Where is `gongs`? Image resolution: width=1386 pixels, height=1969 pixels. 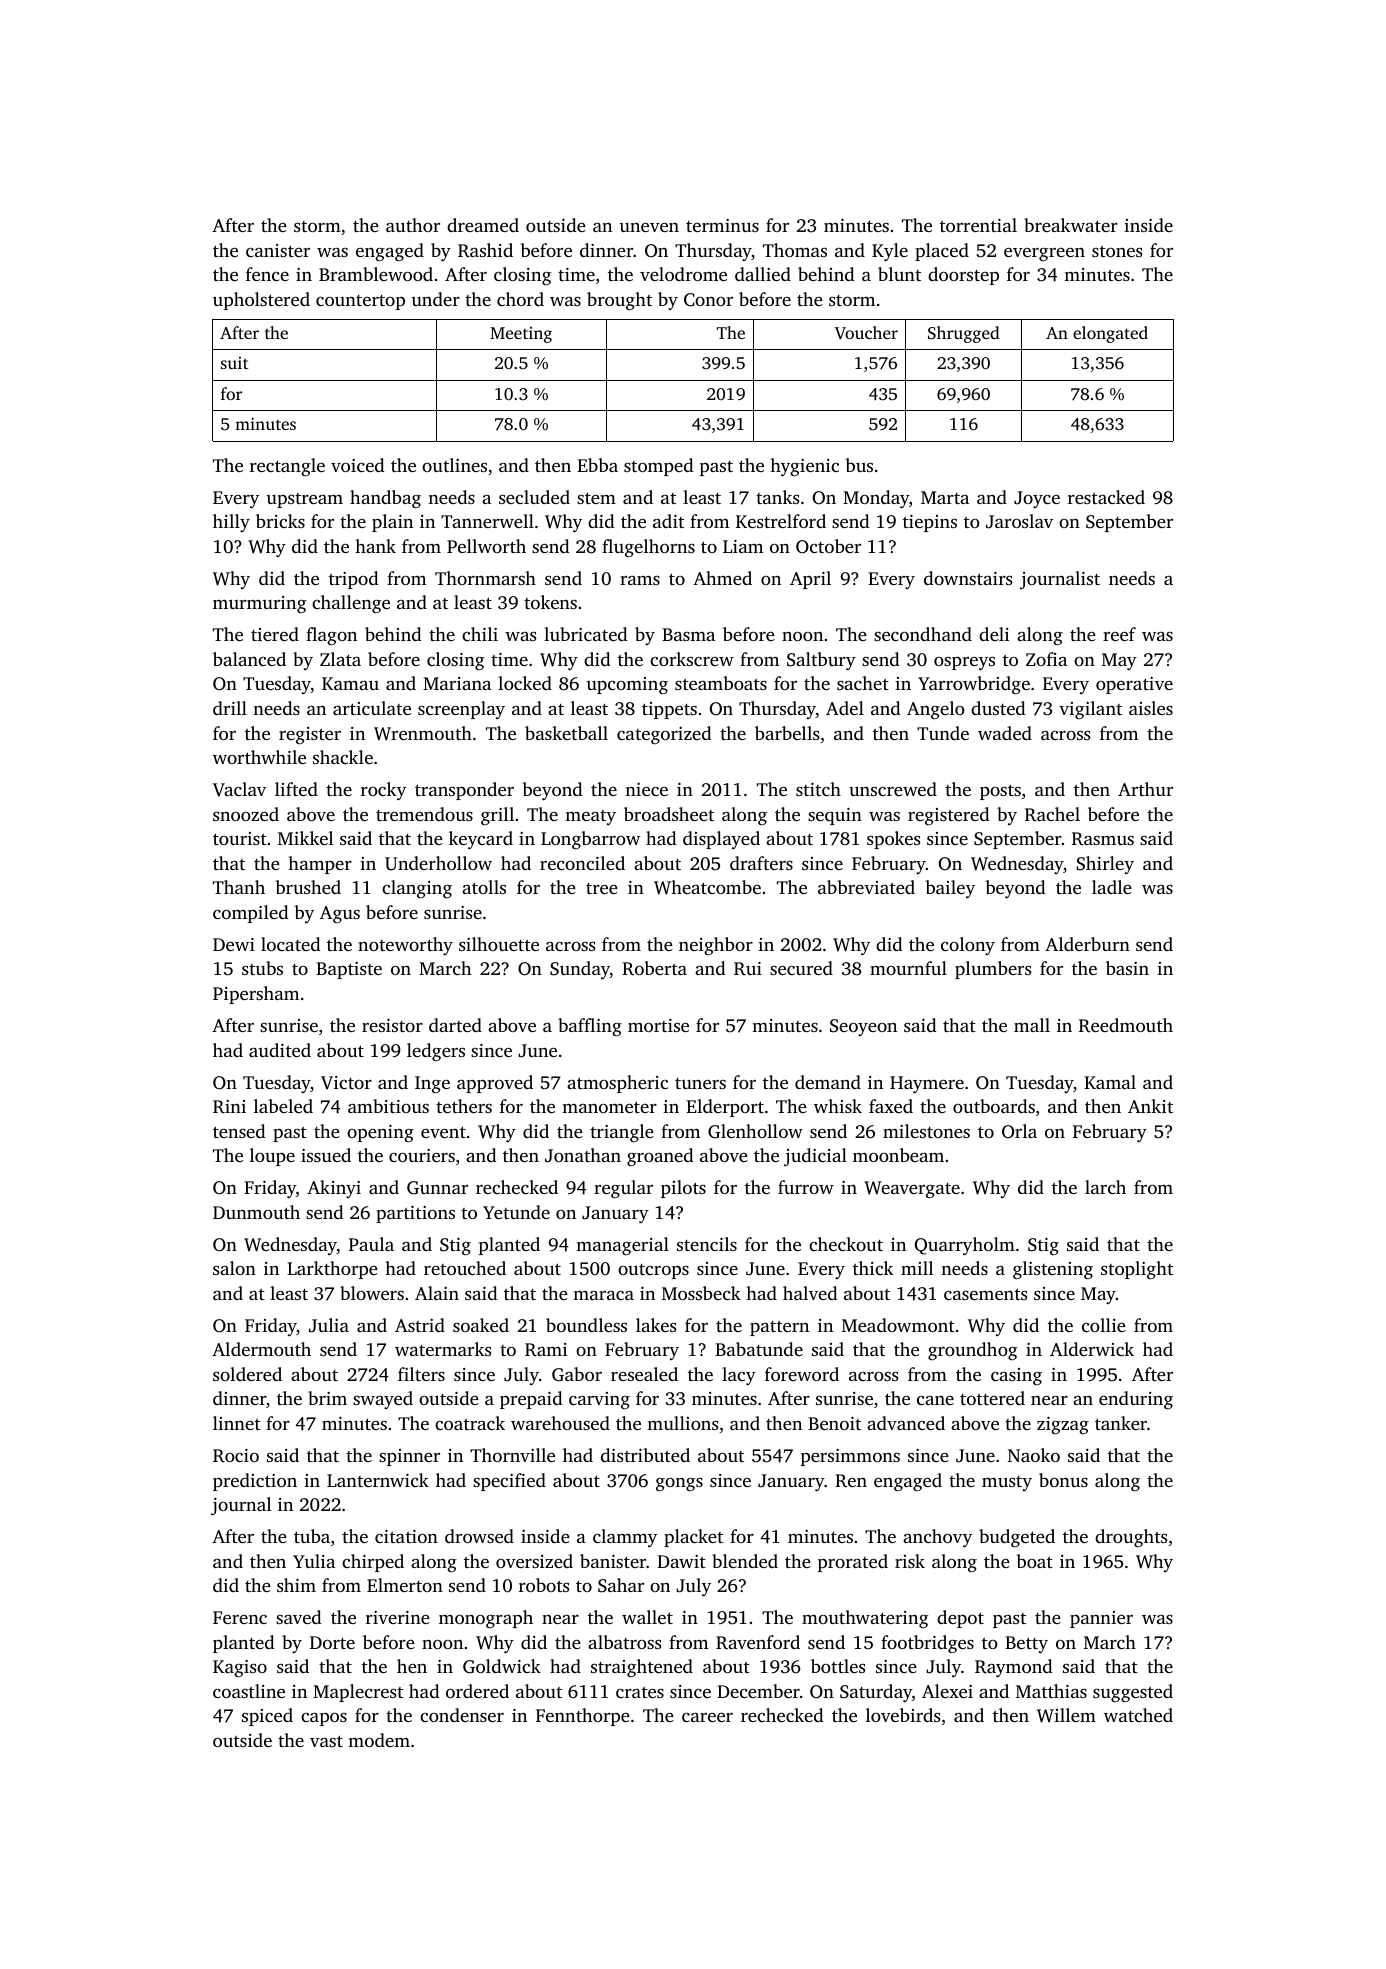 gongs is located at coordinates (679, 1485).
